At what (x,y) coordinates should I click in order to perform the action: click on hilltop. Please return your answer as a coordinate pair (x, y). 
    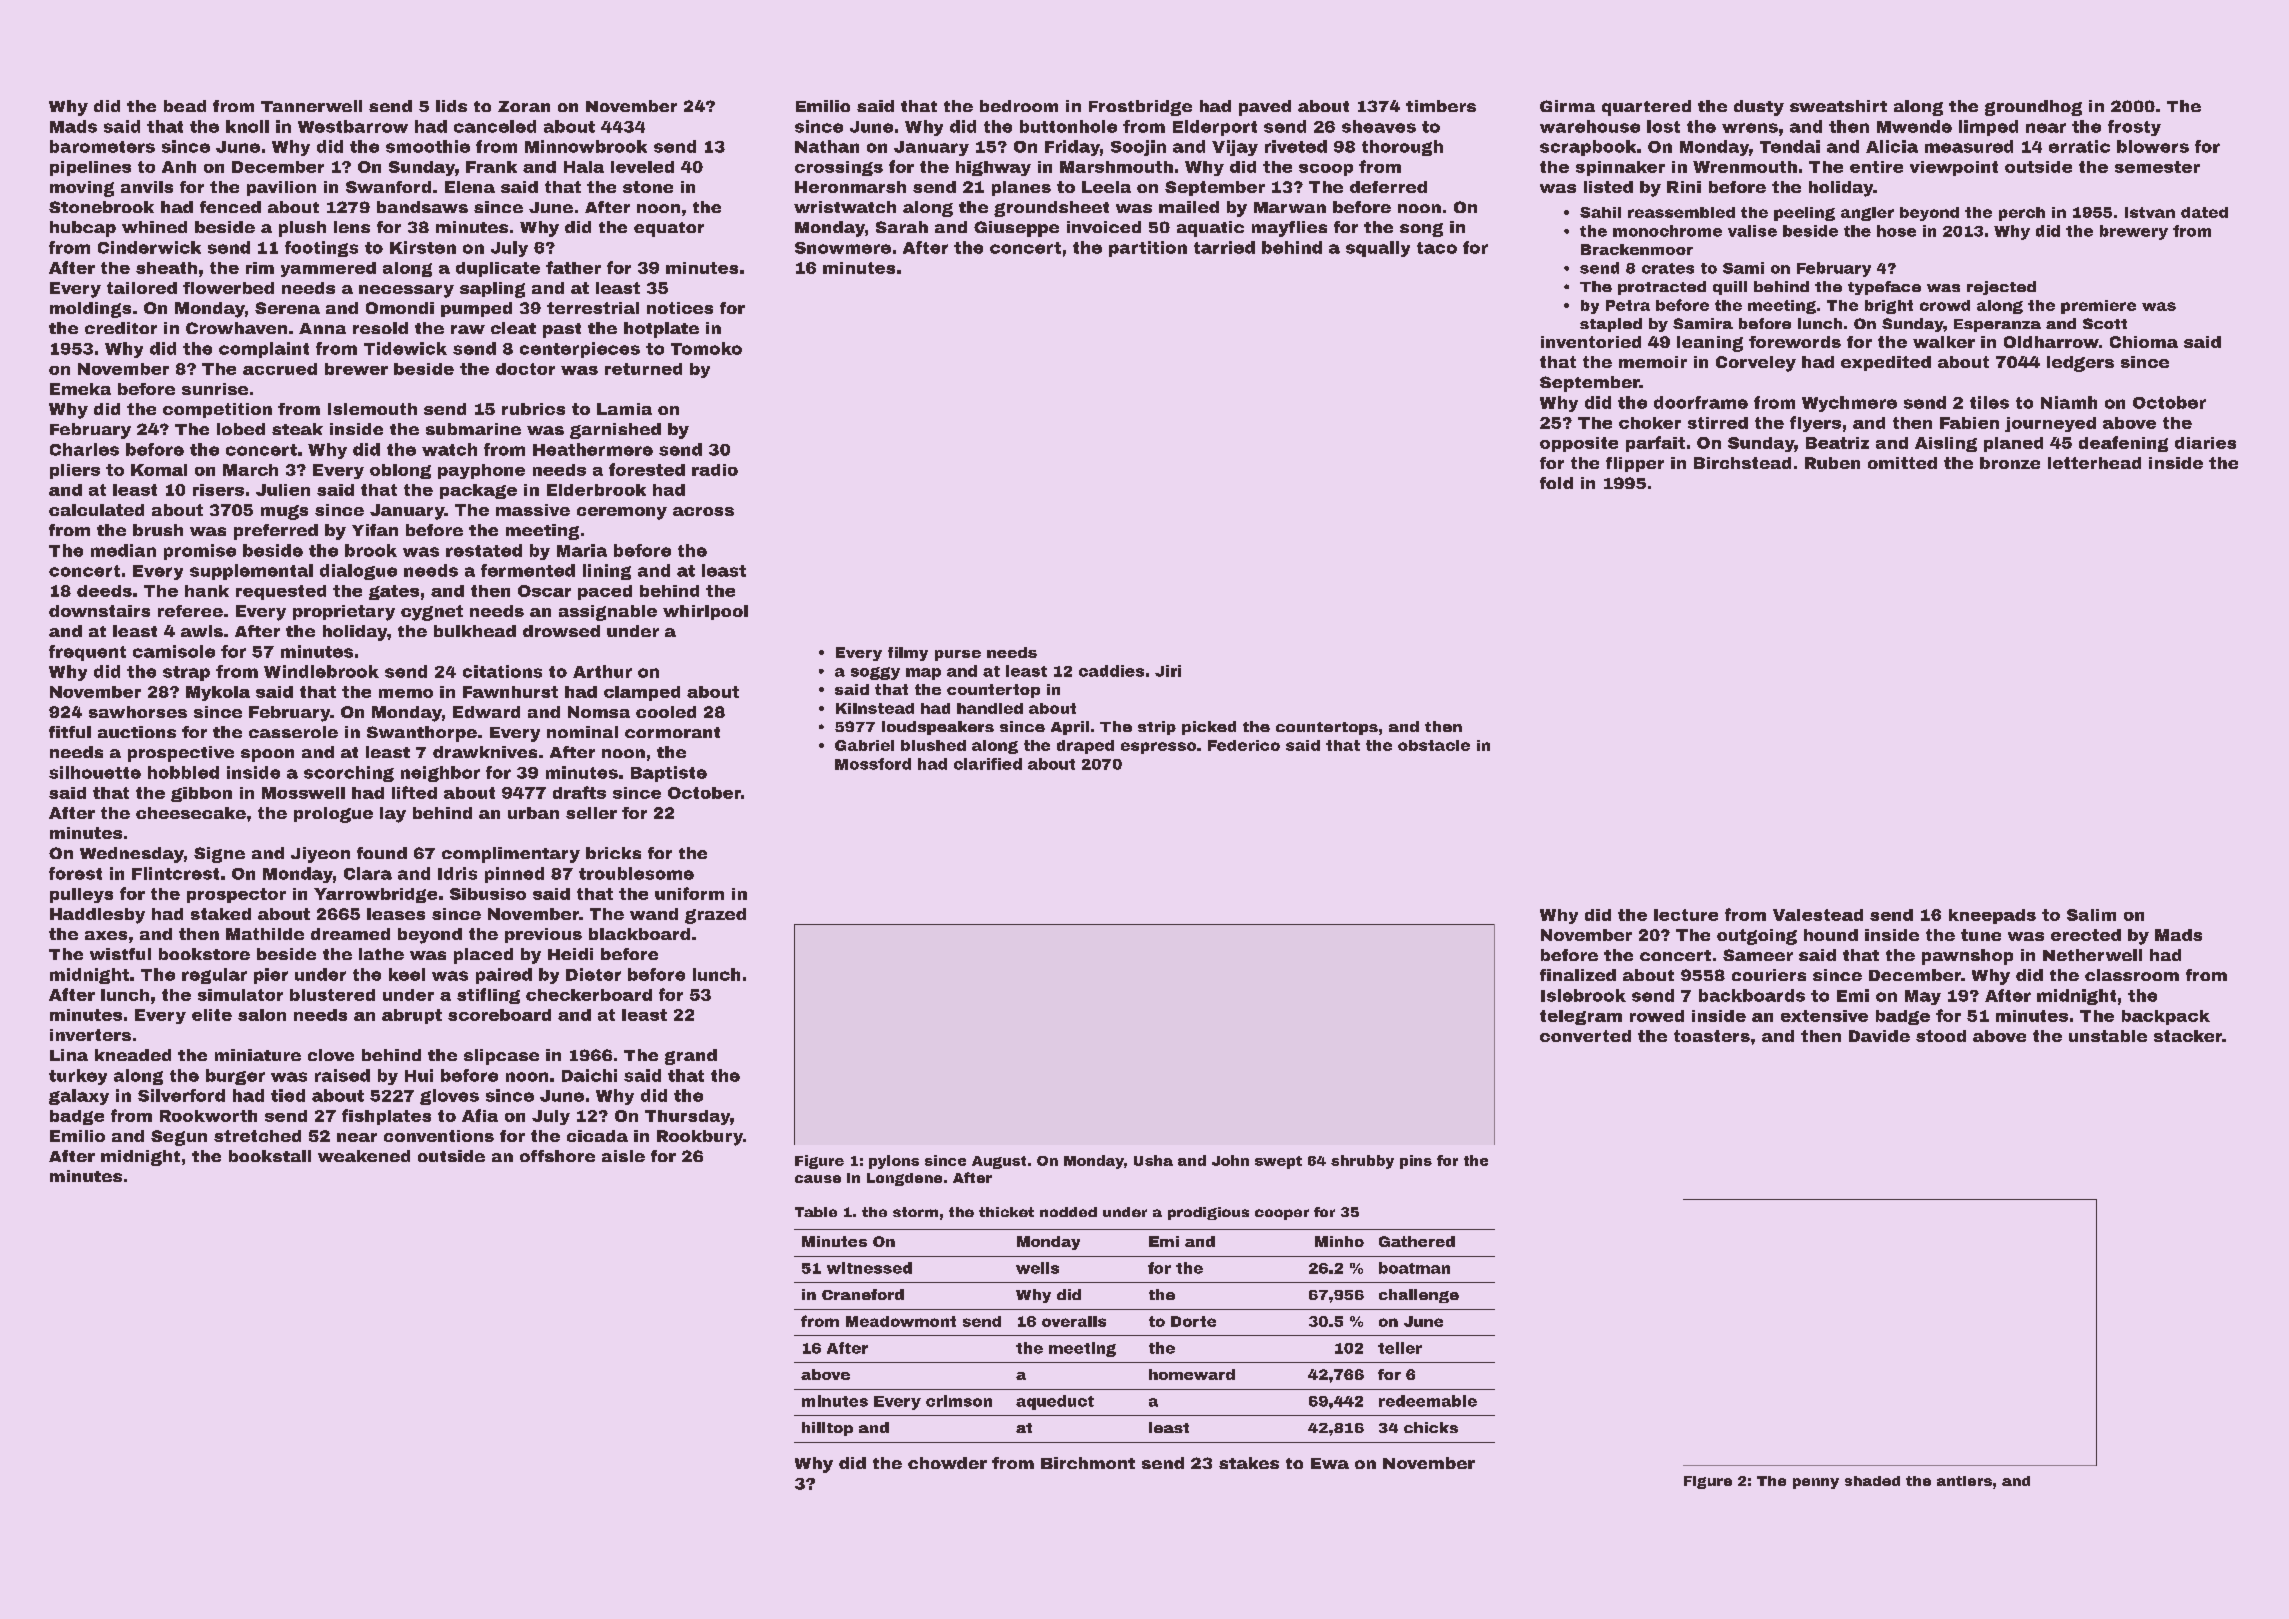
    Looking at the image, I should click on (827, 1429).
